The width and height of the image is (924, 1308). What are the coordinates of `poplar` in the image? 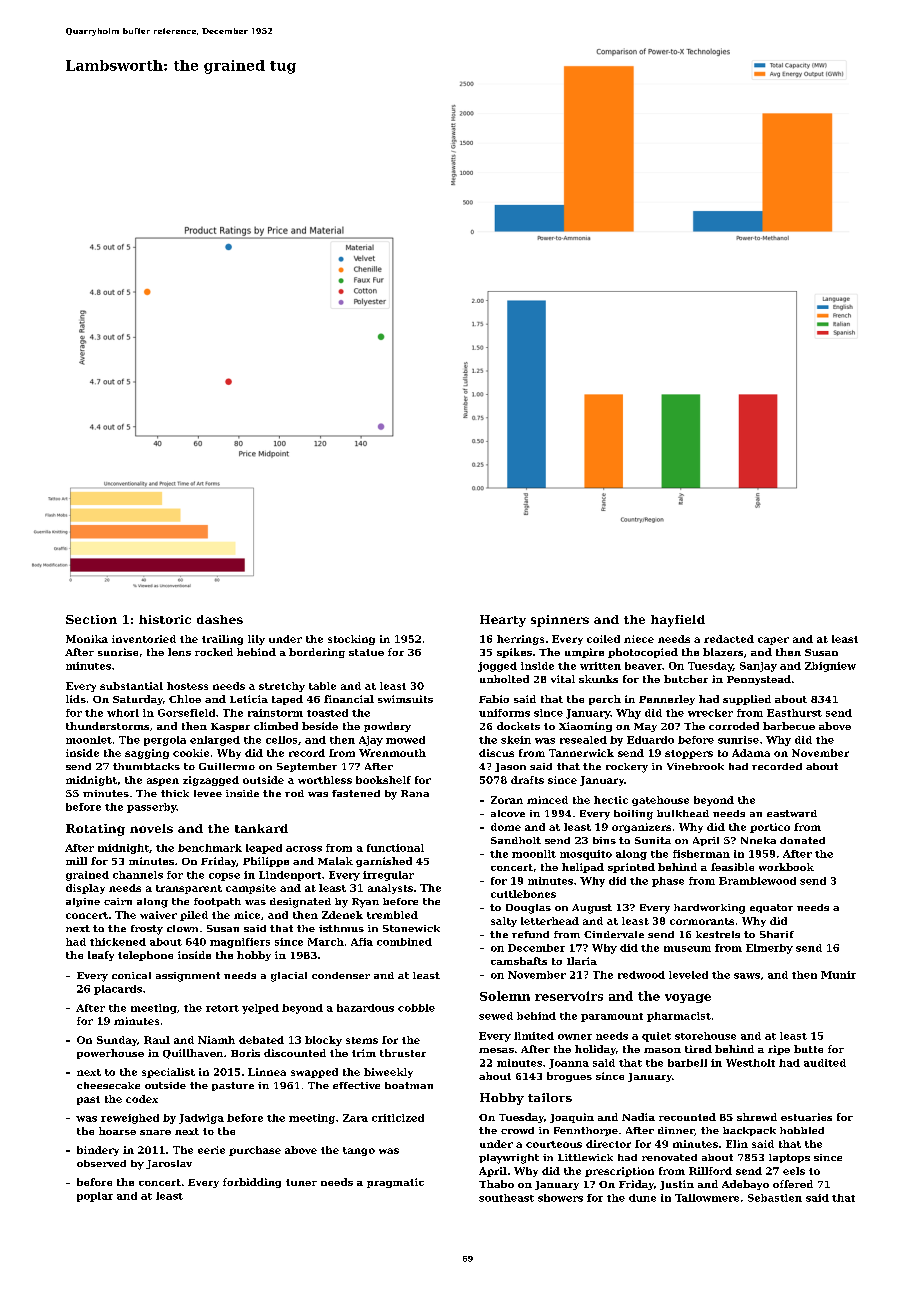 It's located at (95, 1197).
